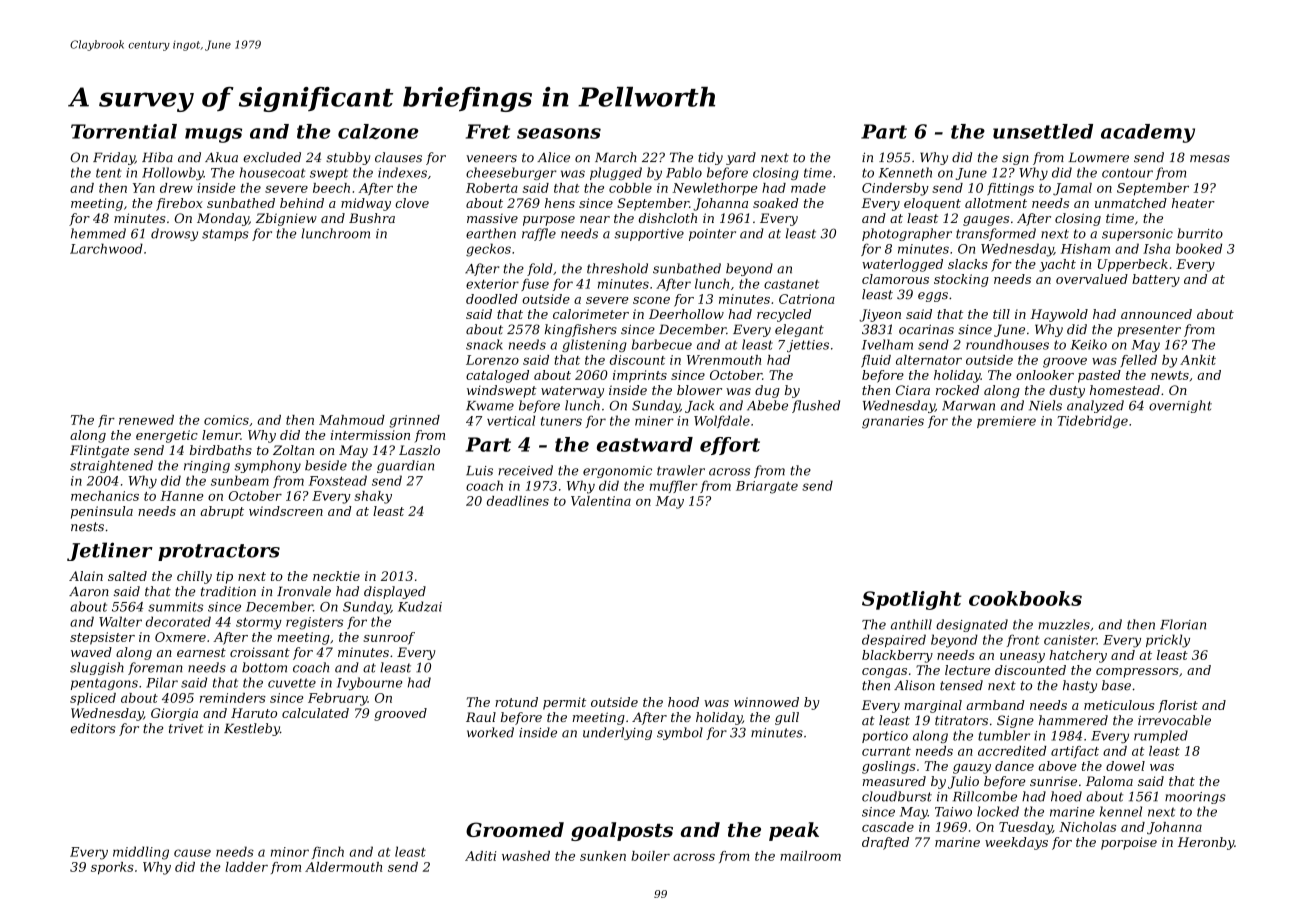 The width and height of the screenshot is (1308, 924). Describe the element at coordinates (222, 512) in the screenshot. I see `abrupt` at that location.
